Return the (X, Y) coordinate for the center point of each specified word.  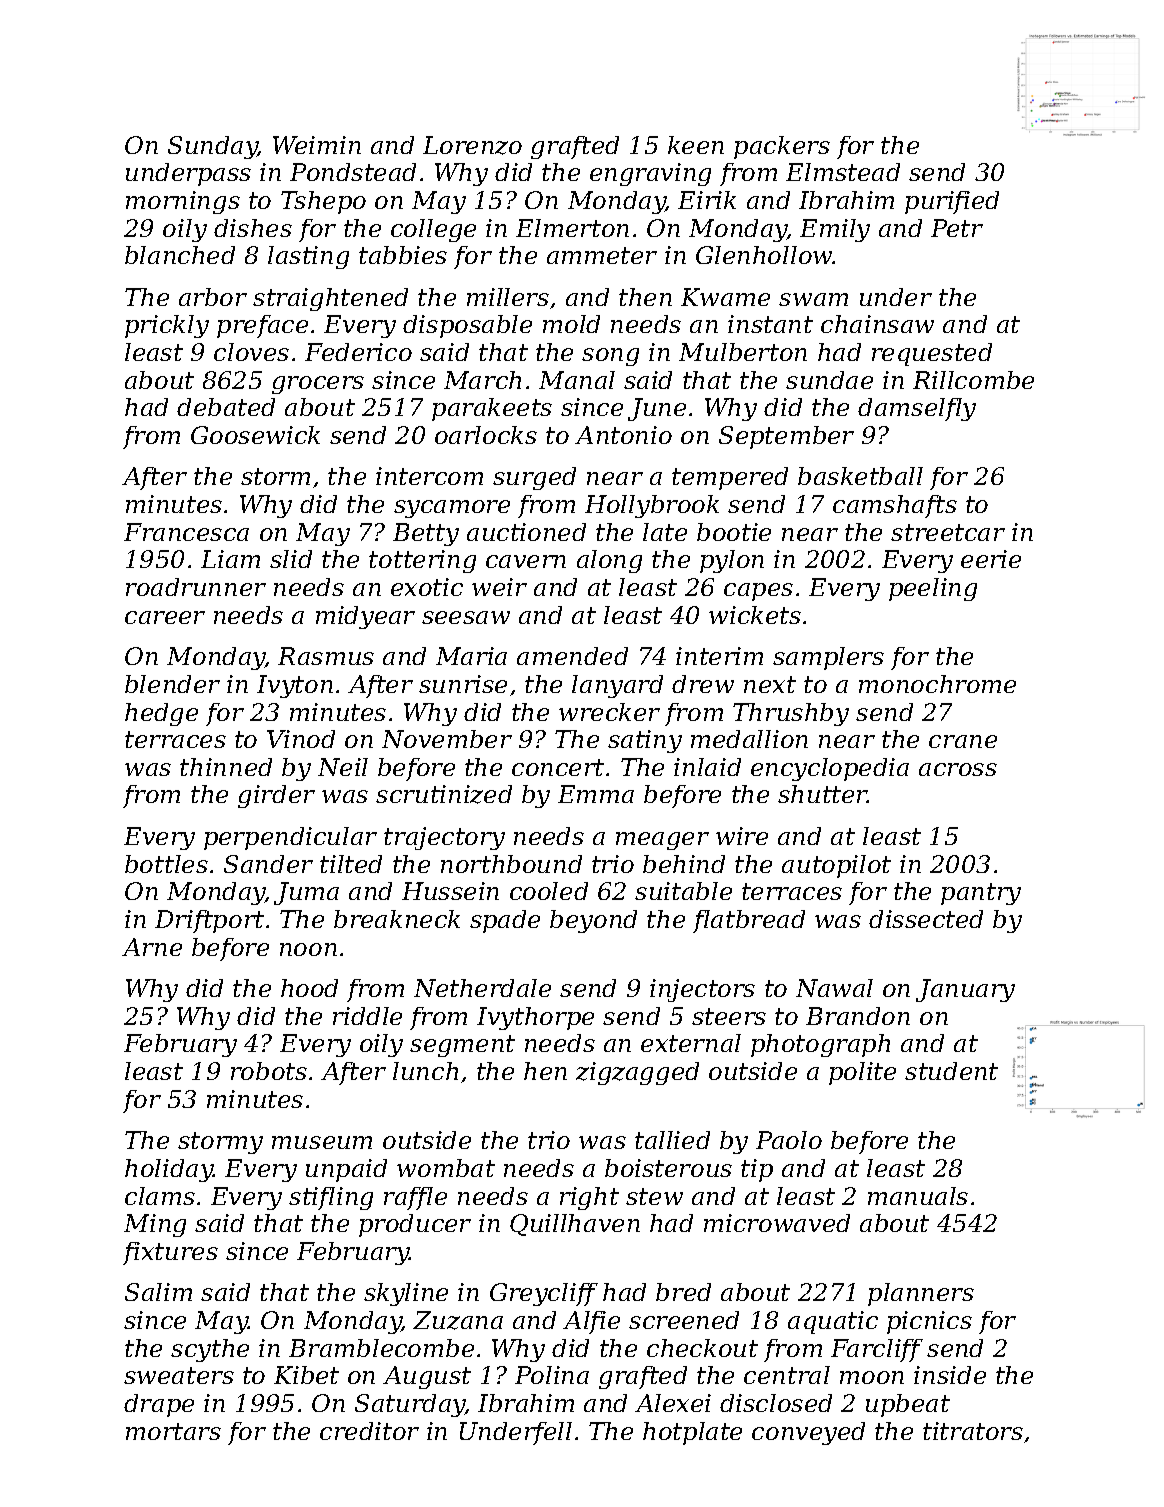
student (951, 1071)
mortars (173, 1431)
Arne (152, 947)
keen (696, 145)
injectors (702, 990)
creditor (369, 1431)
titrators (973, 1431)
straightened (330, 299)
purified (952, 202)
